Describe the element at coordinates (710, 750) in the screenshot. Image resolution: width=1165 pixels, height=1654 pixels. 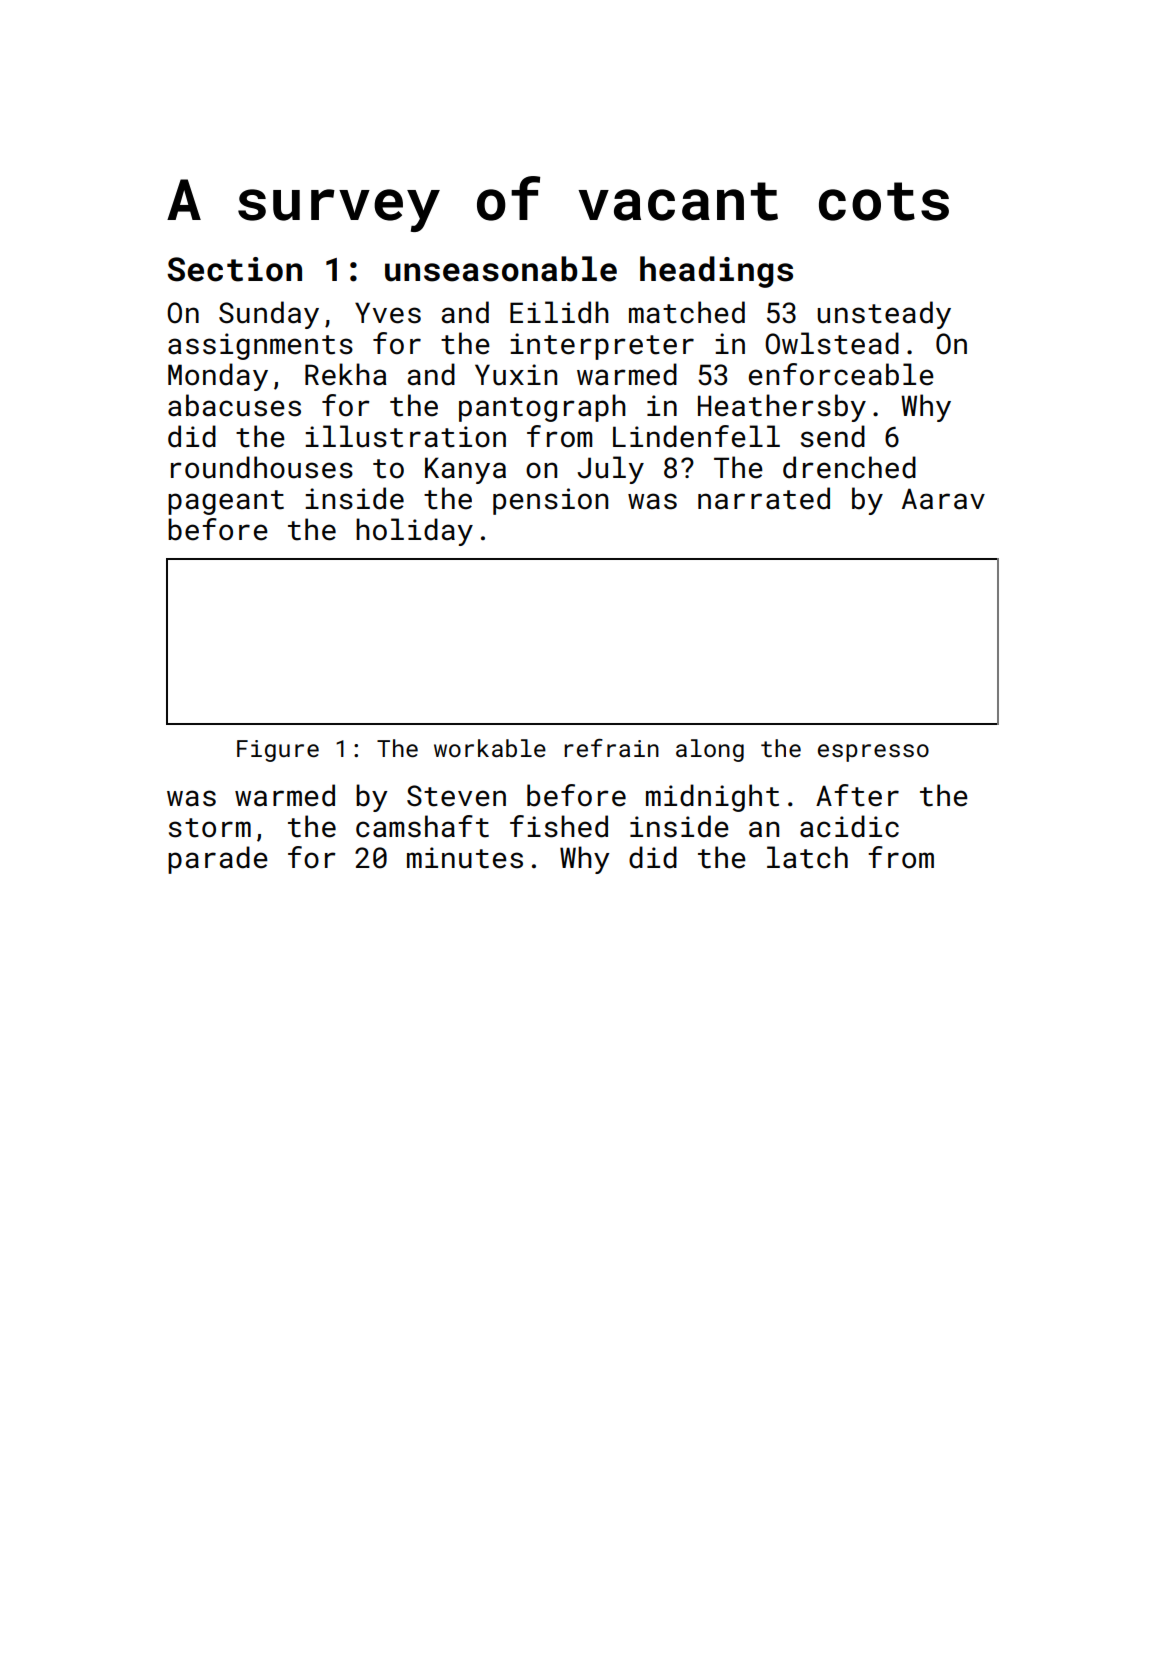
I see `along` at that location.
